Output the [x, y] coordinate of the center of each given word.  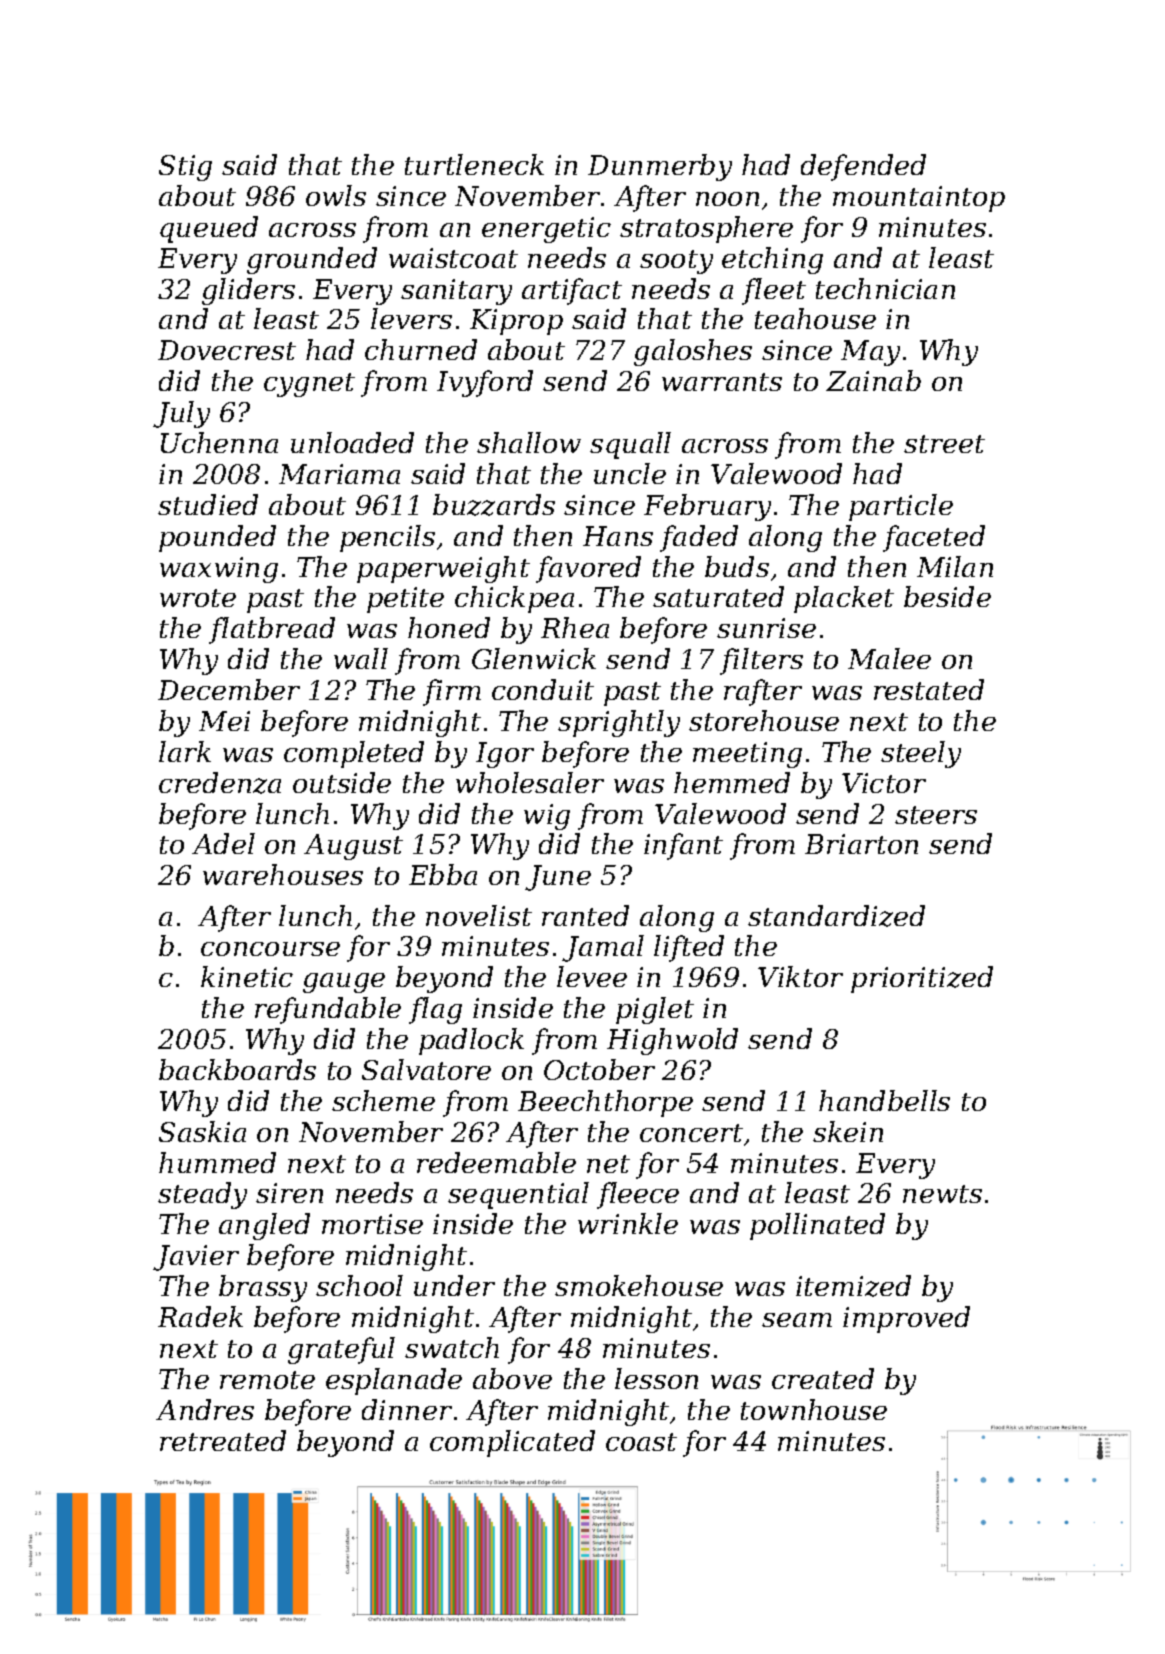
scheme [383, 1100]
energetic [546, 230]
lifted [689, 948]
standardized [836, 916]
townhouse [814, 1409]
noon [727, 199]
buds [737, 566]
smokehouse [639, 1285]
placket [844, 599]
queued [209, 229]
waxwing [219, 570]
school [359, 1285]
